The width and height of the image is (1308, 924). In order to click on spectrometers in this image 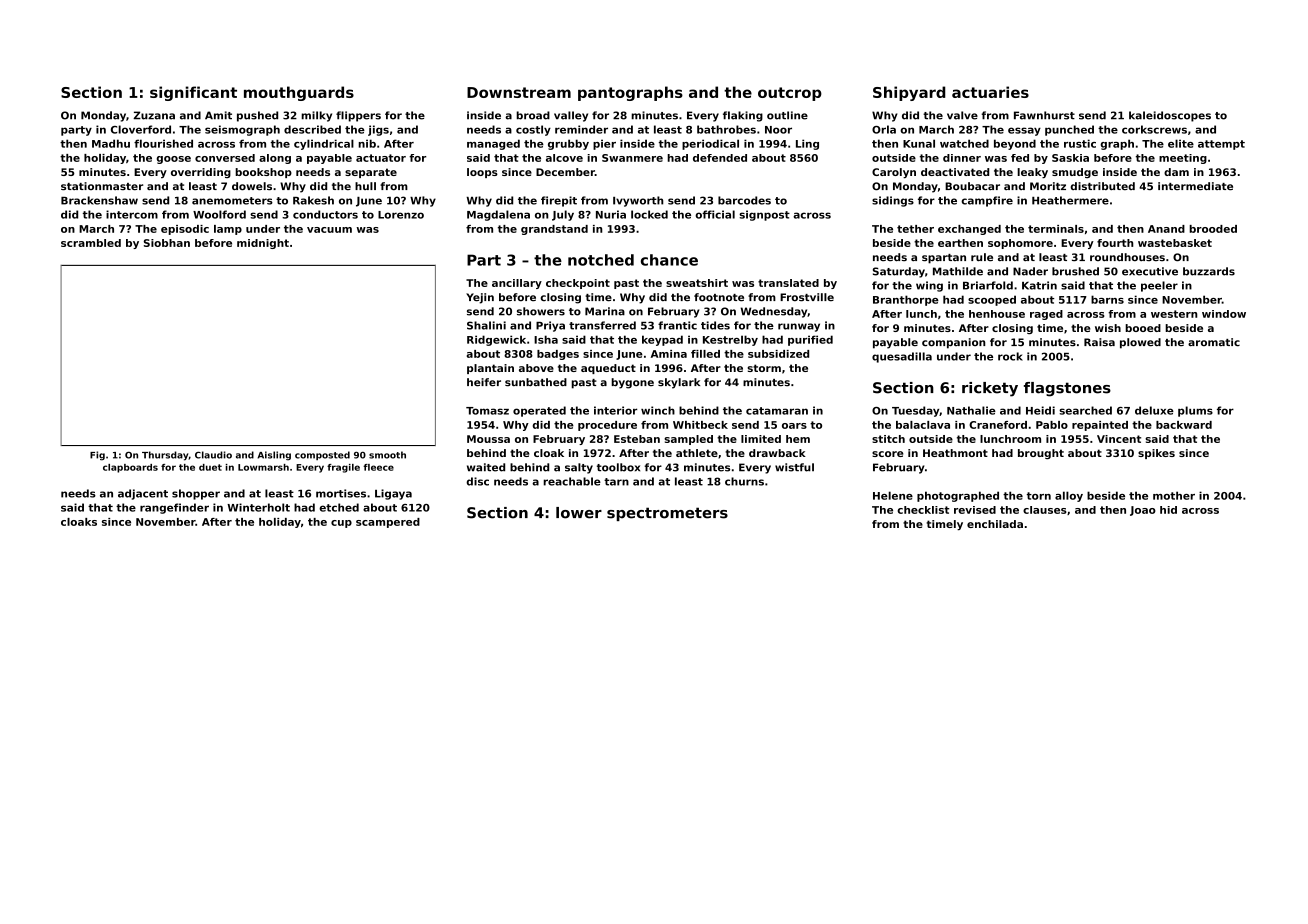, I will do `click(667, 514)`.
